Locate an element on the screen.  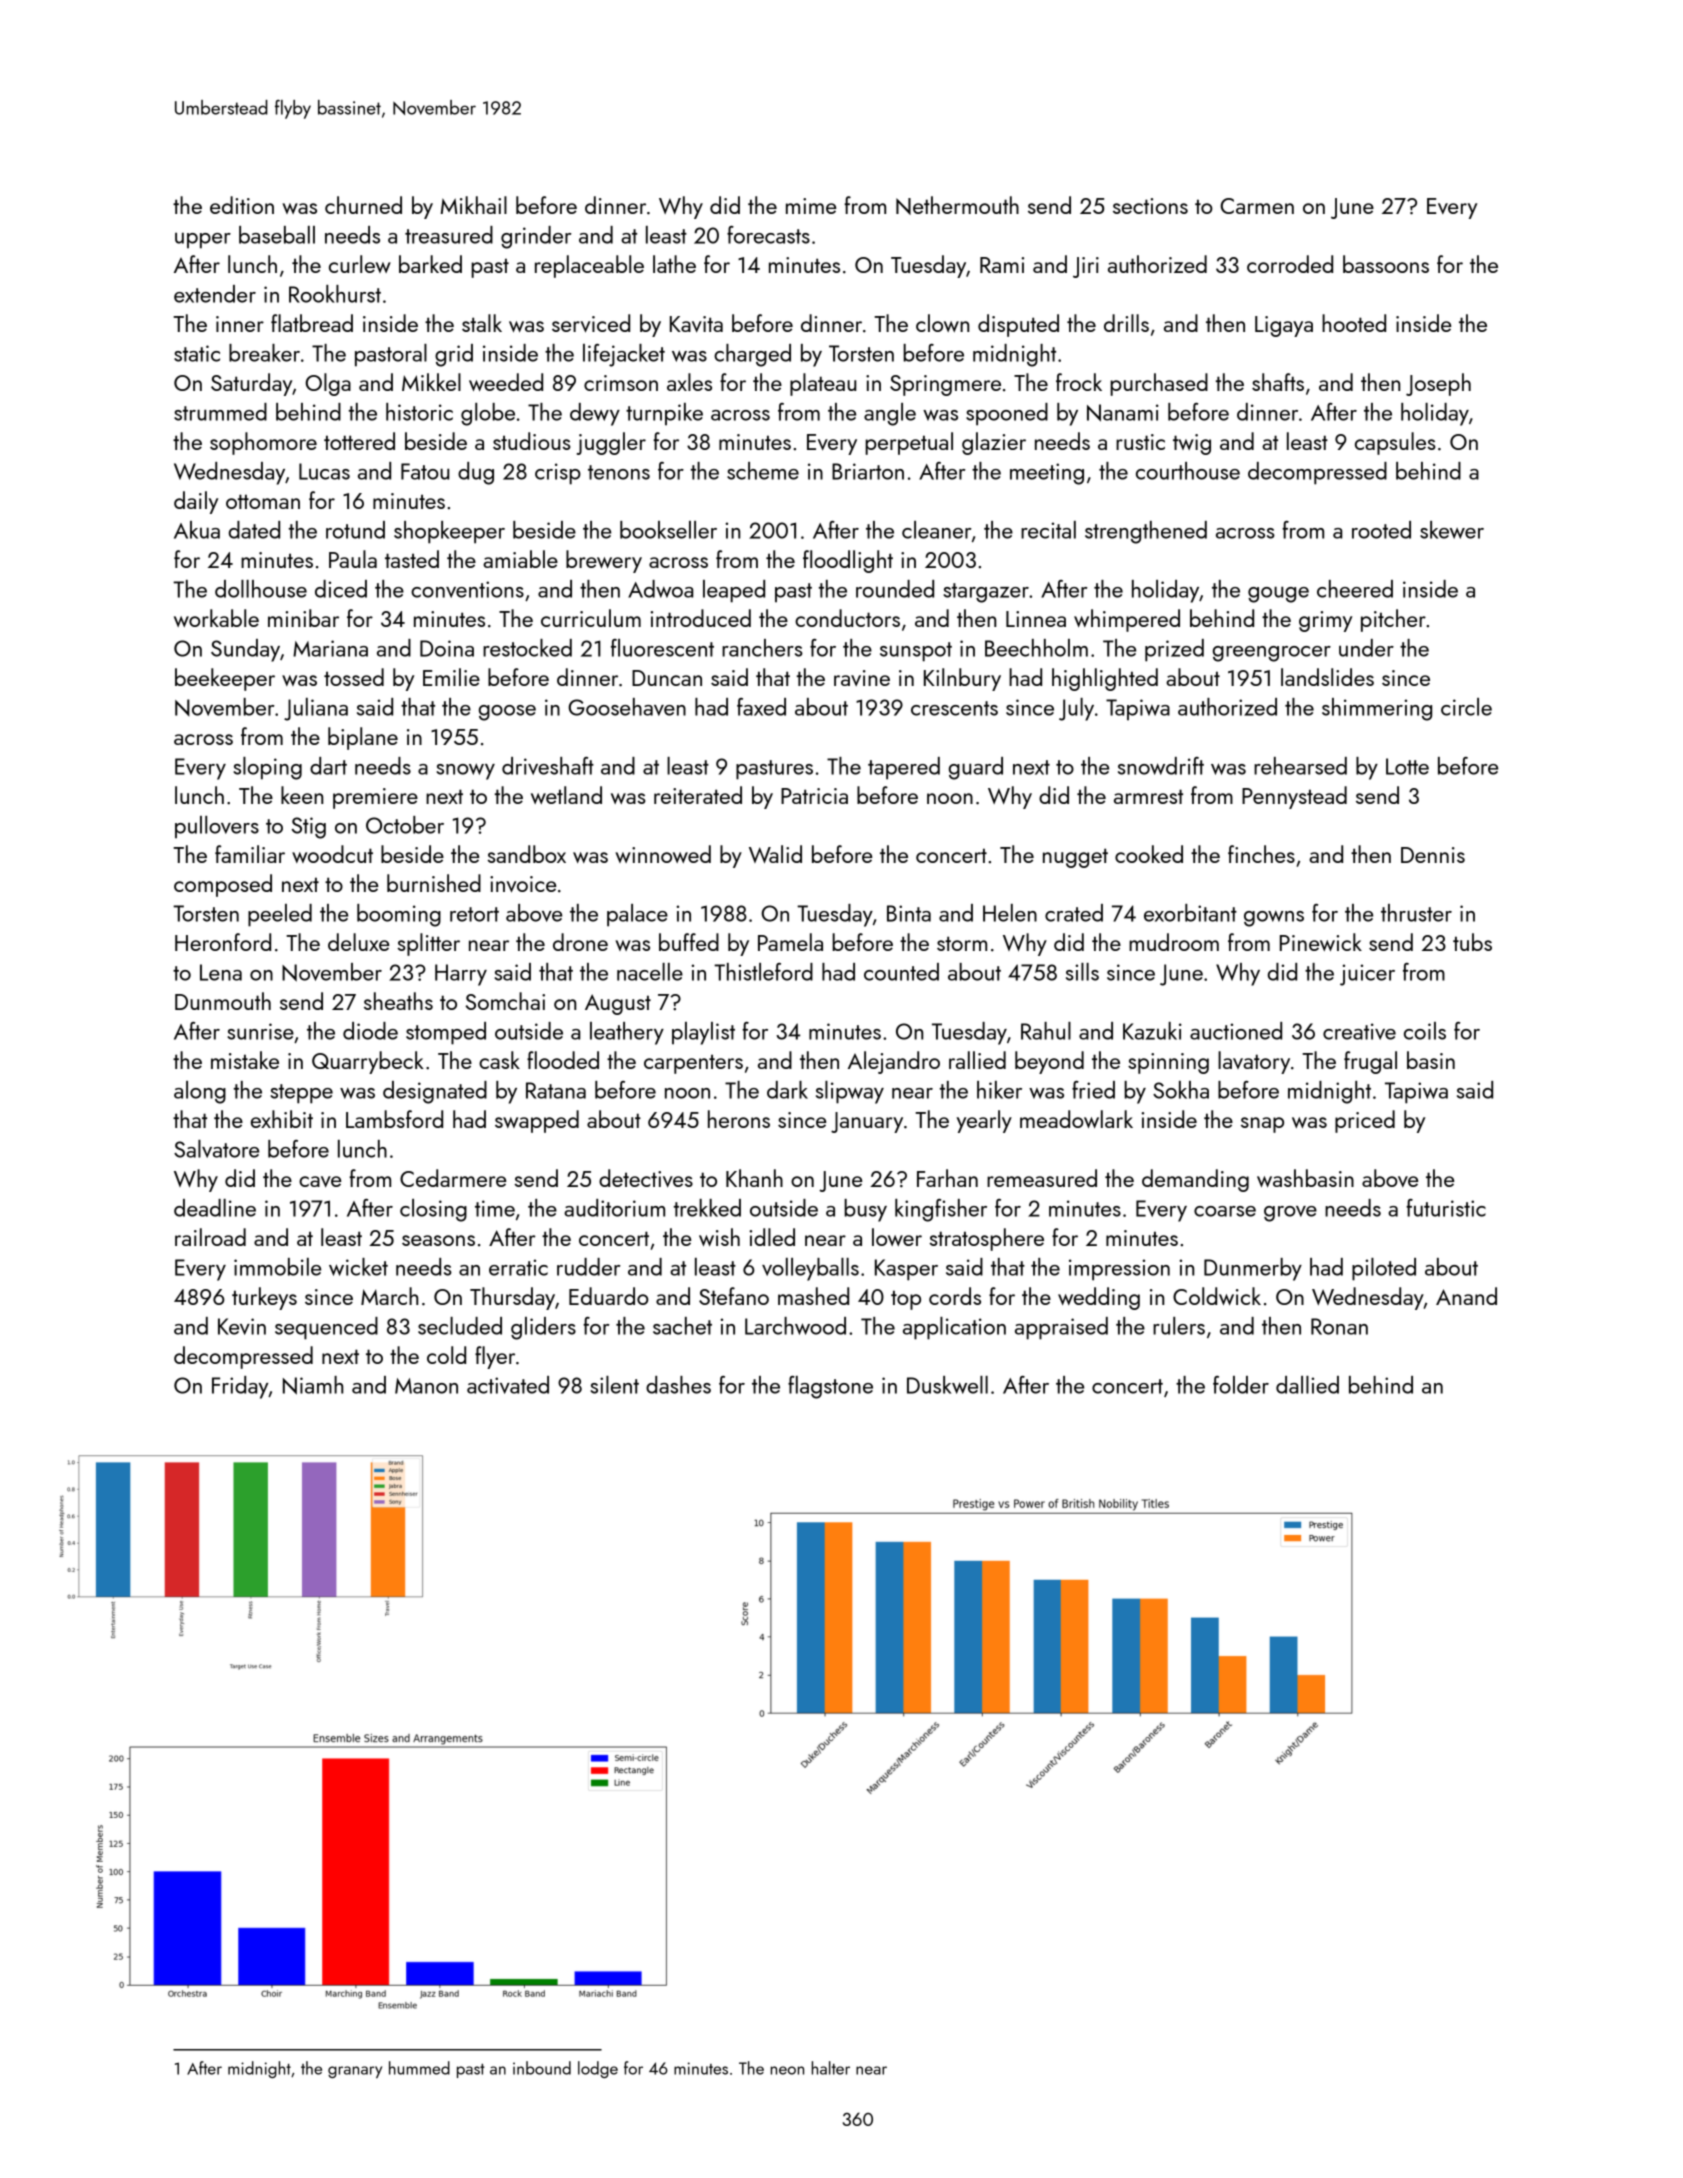
flagstone is located at coordinates (830, 1387).
